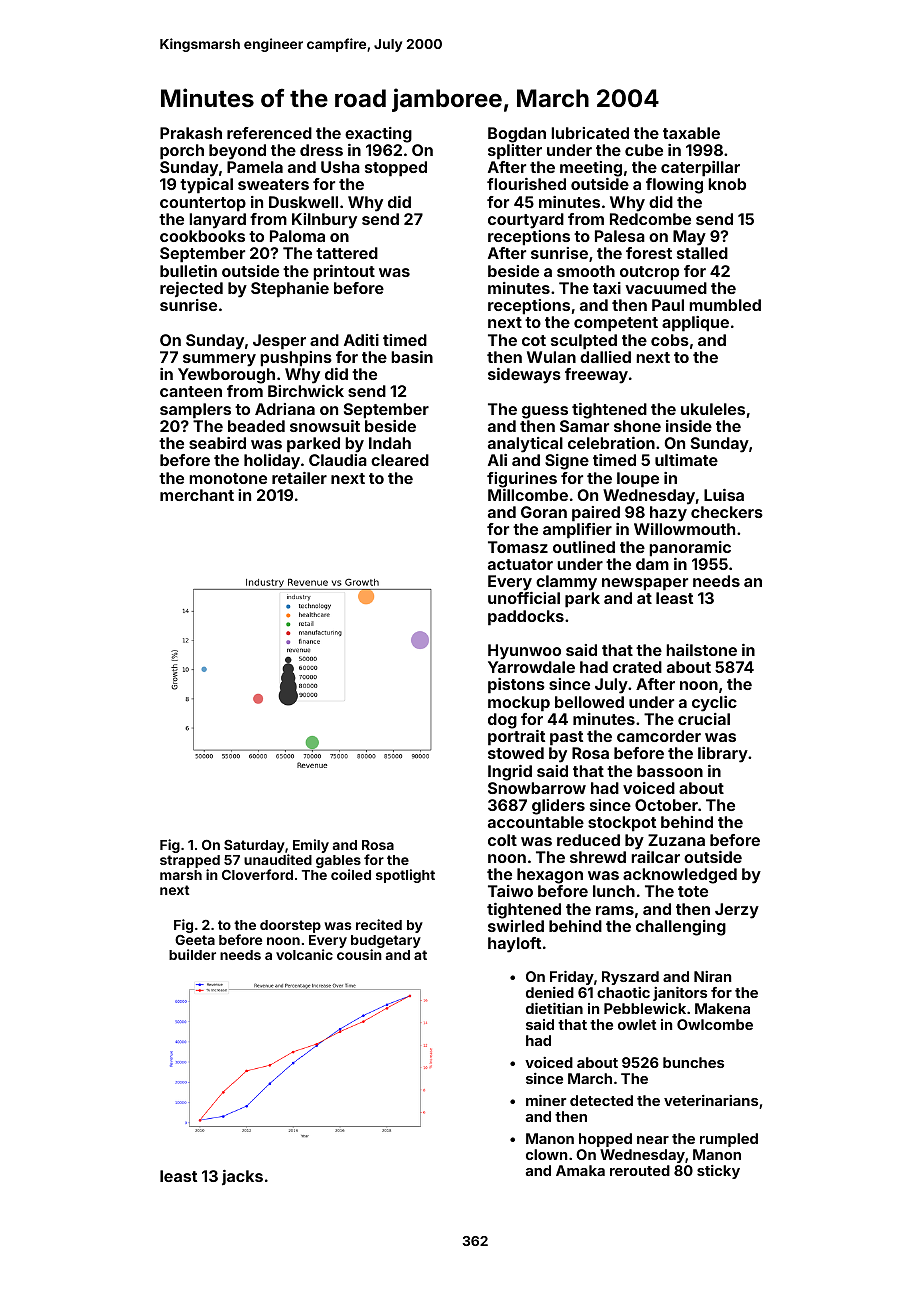  What do you see at coordinates (190, 861) in the screenshot?
I see `strapped` at bounding box center [190, 861].
